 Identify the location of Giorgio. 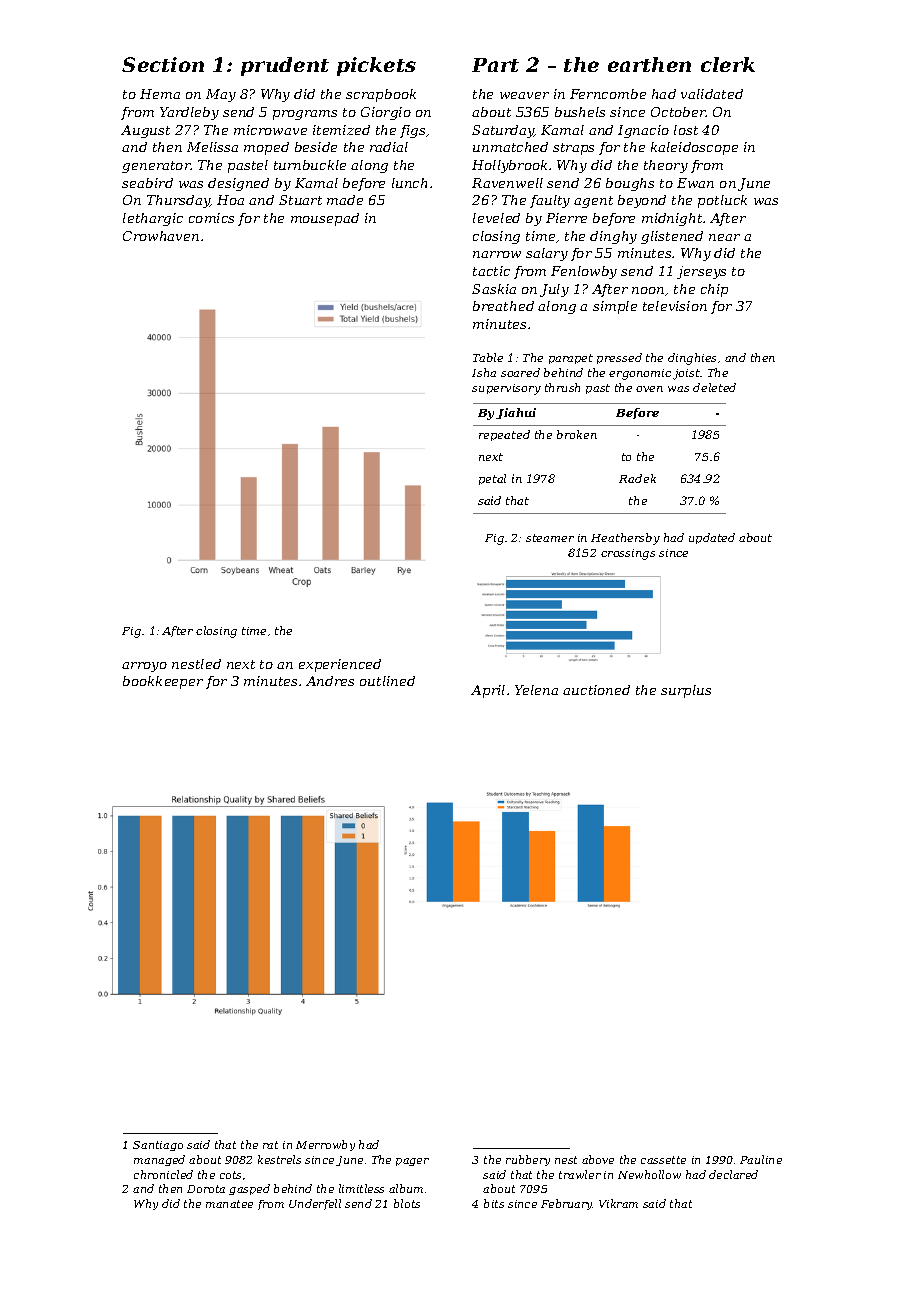
(386, 113).
